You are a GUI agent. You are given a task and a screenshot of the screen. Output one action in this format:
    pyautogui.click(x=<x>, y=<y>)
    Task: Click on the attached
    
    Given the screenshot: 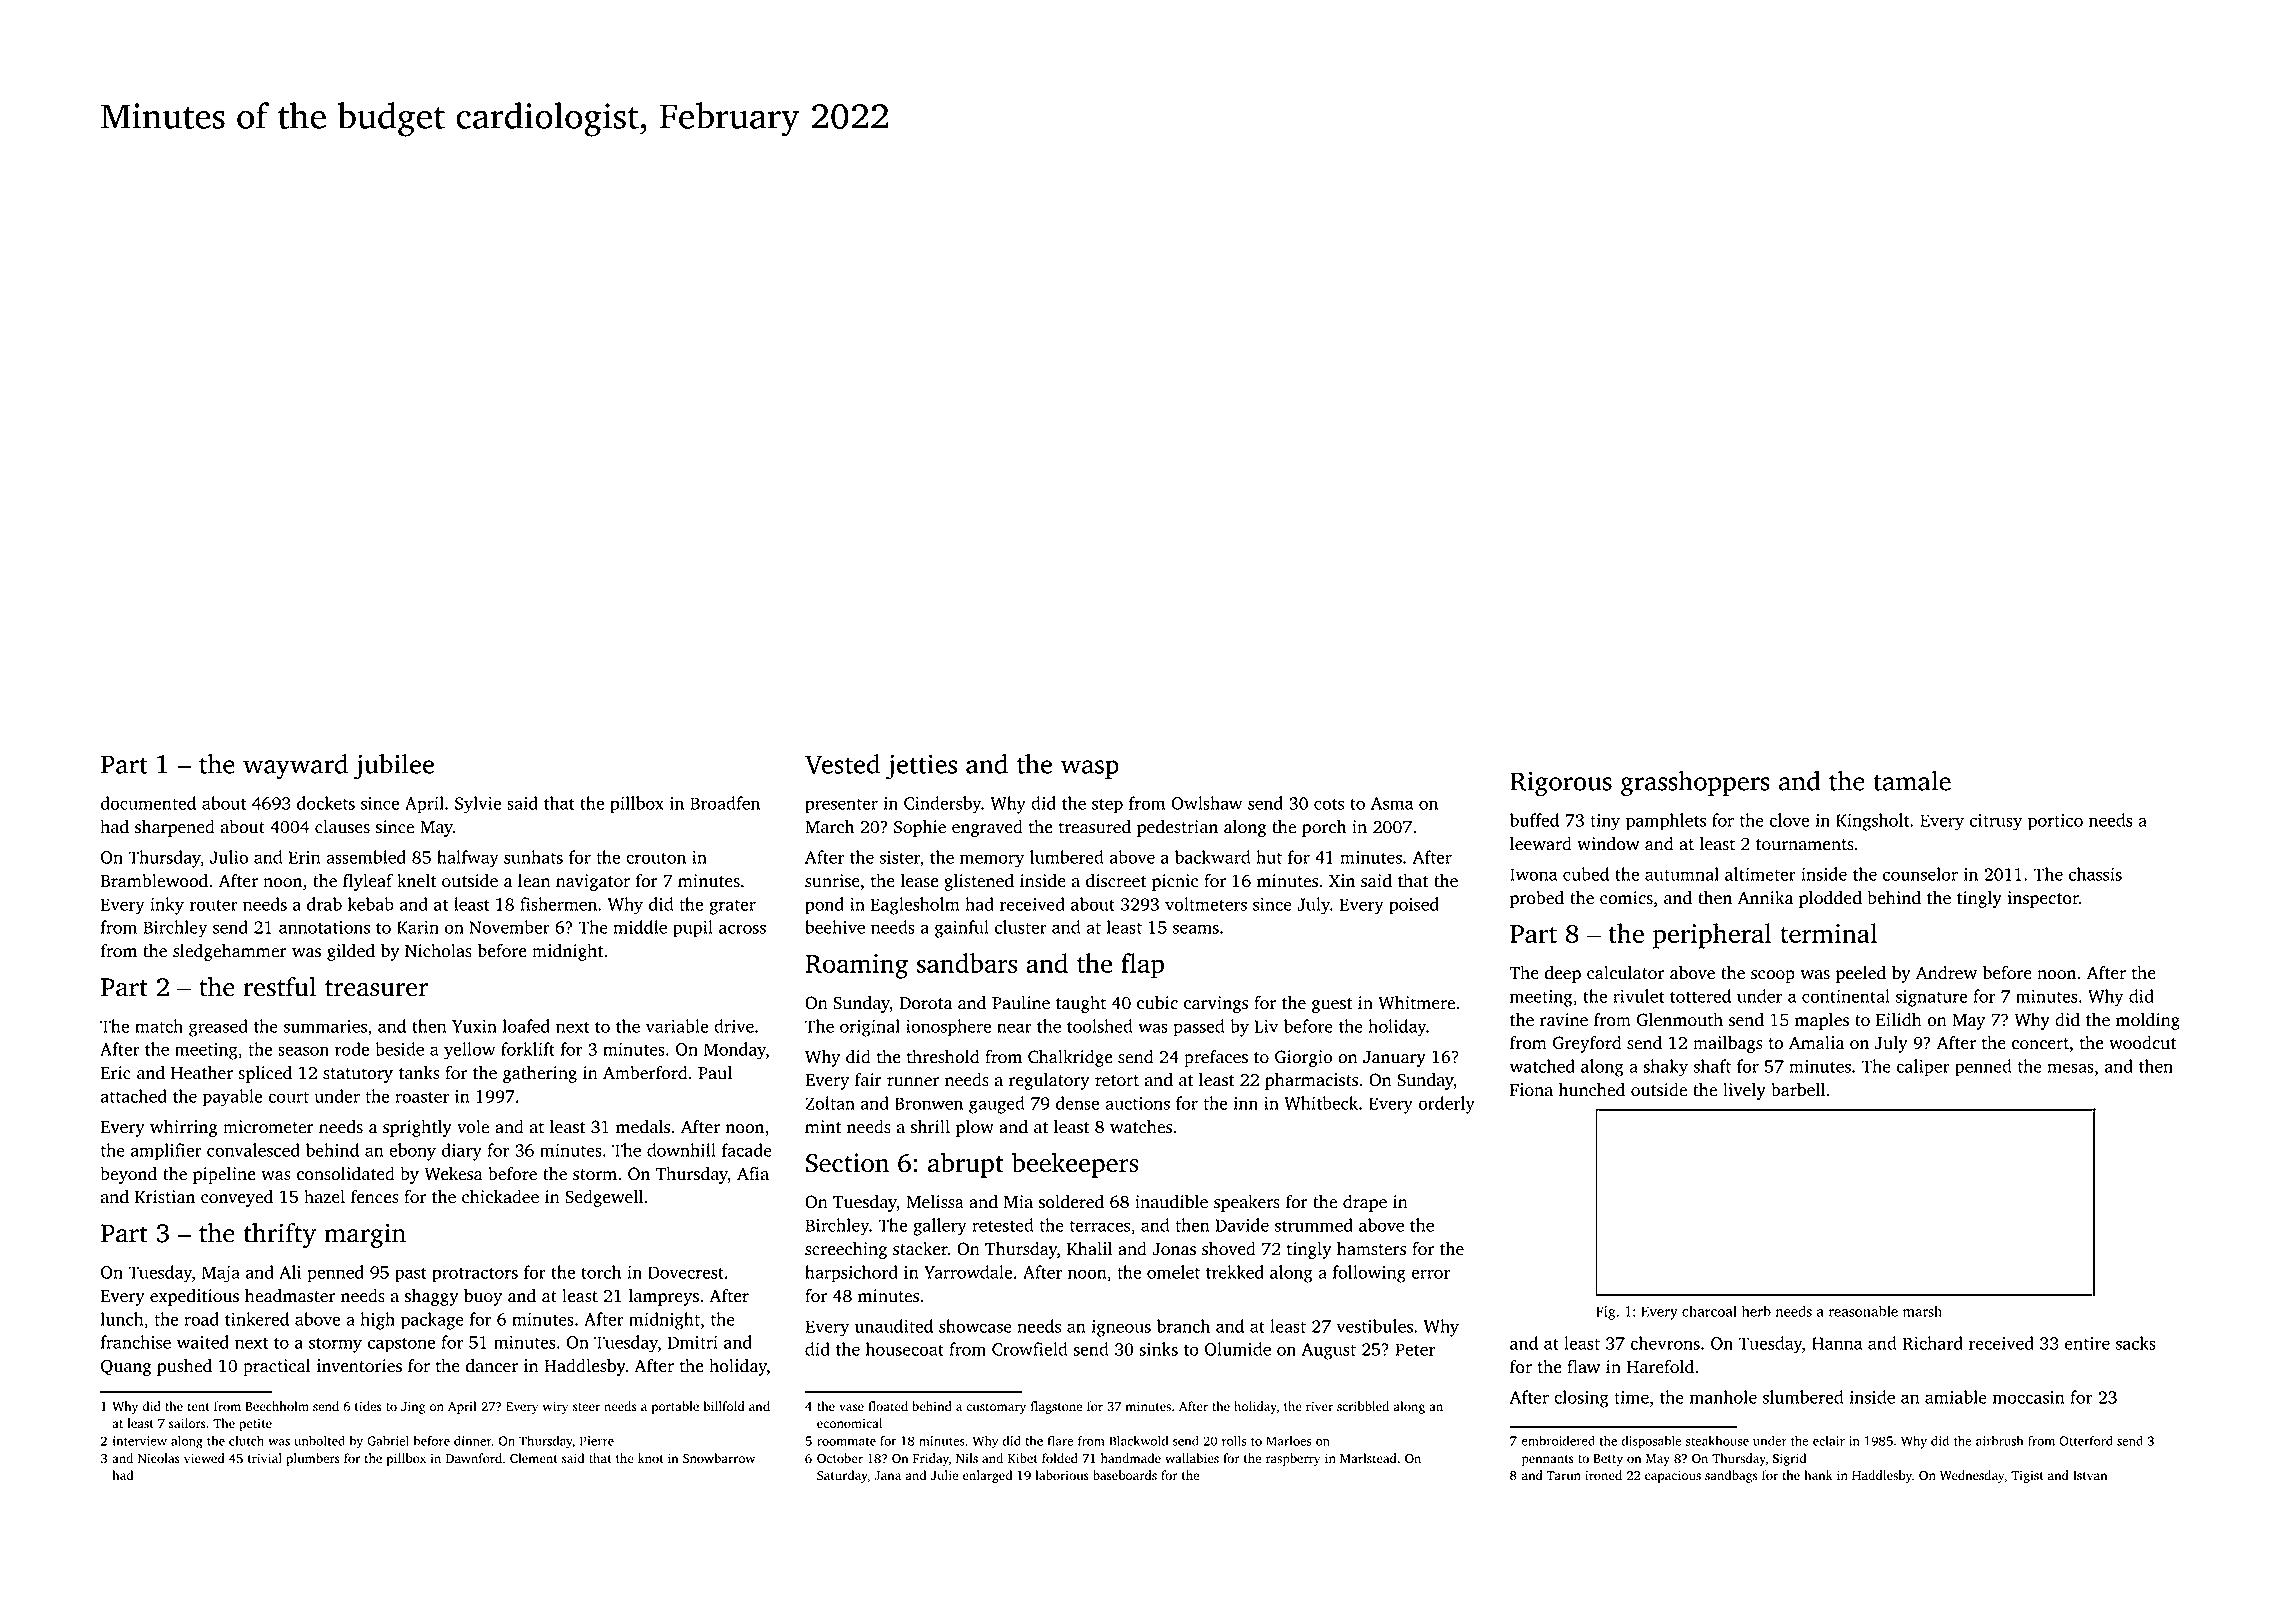 What is the action you would take?
    pyautogui.click(x=133, y=1096)
